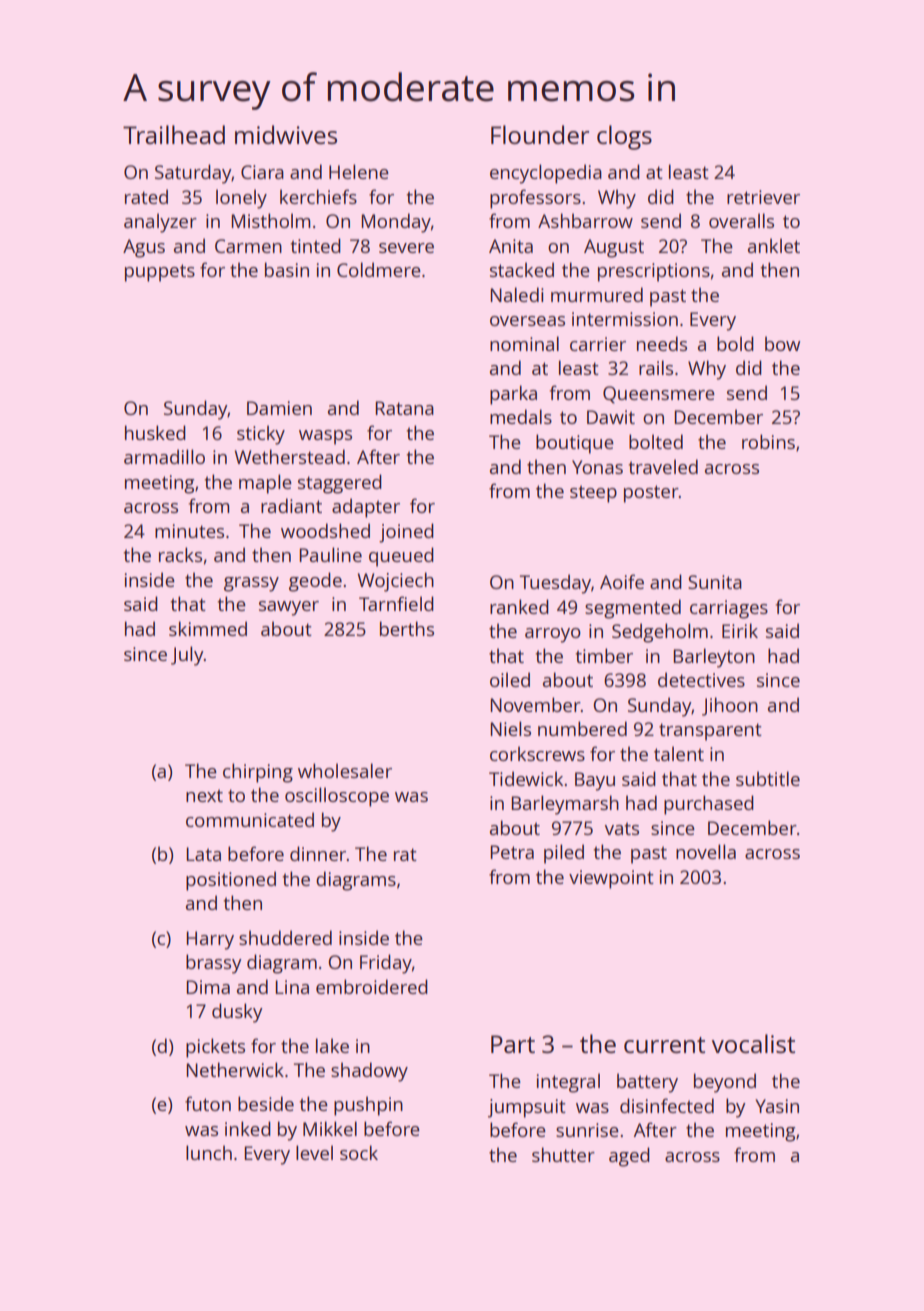  I want to click on wholesaler, so click(345, 770).
